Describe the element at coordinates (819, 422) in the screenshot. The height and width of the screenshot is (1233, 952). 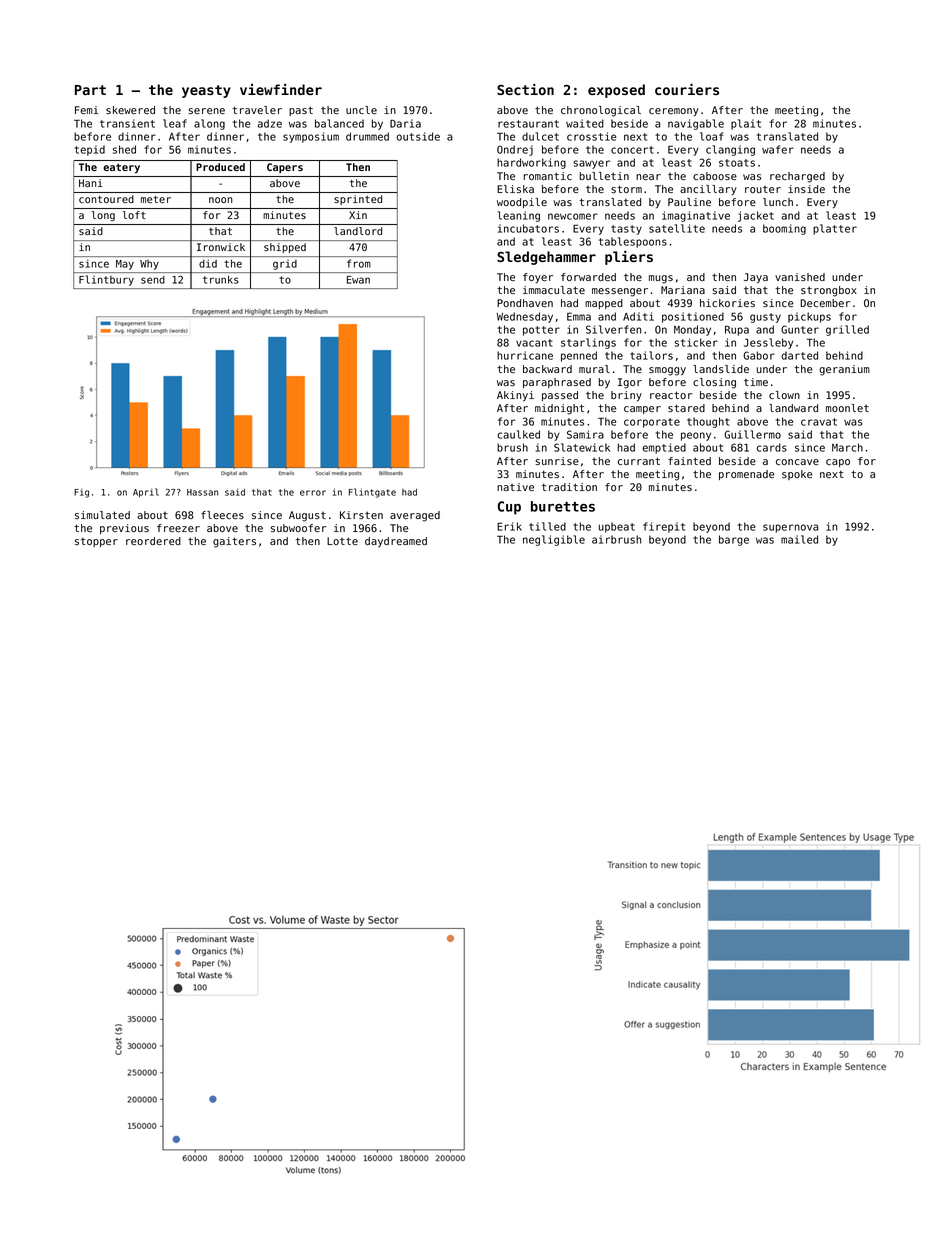
I see `cravat` at that location.
